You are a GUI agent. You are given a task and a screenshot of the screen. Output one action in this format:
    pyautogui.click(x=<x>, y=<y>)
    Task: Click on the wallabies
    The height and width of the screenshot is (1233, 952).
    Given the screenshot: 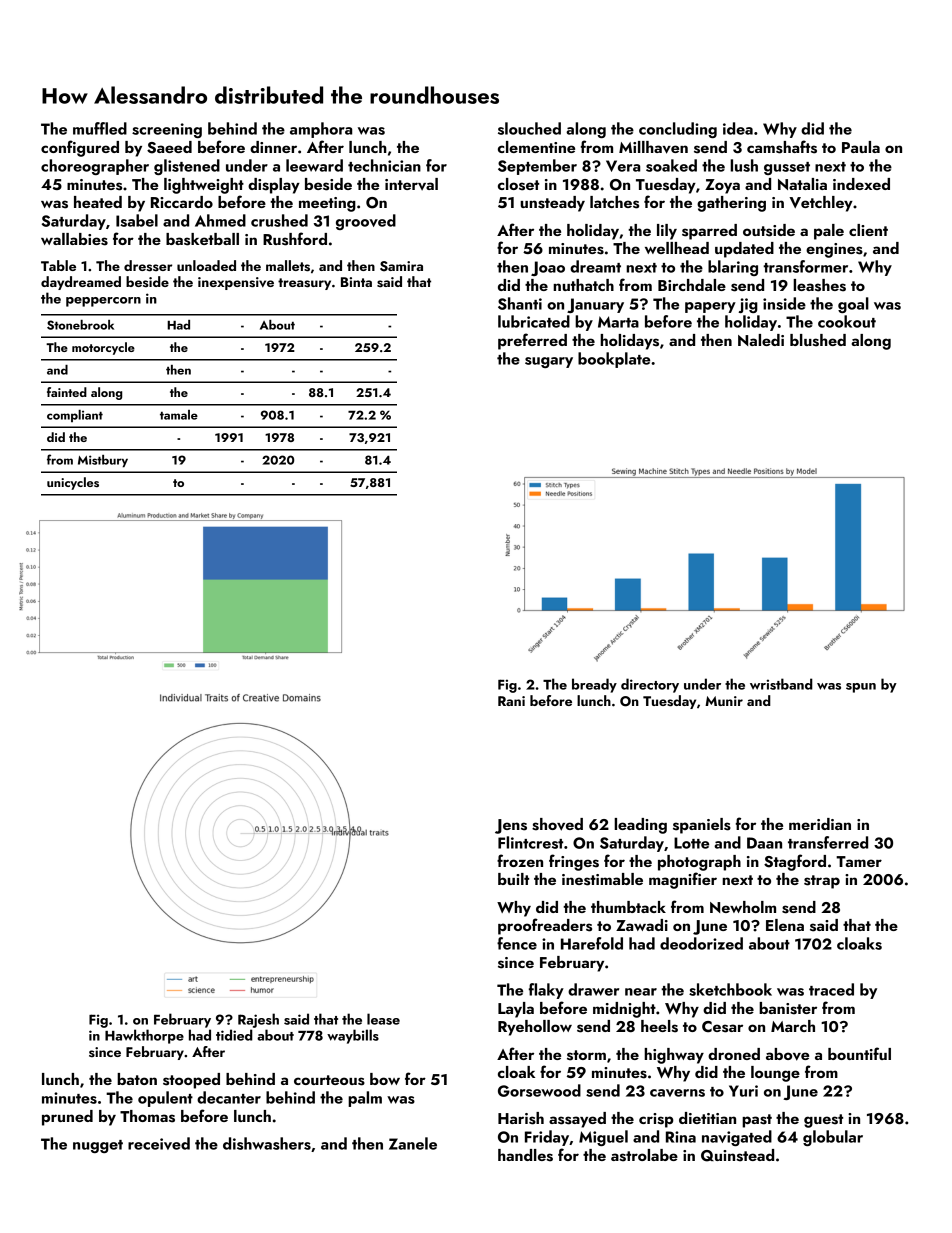 What is the action you would take?
    pyautogui.click(x=74, y=239)
